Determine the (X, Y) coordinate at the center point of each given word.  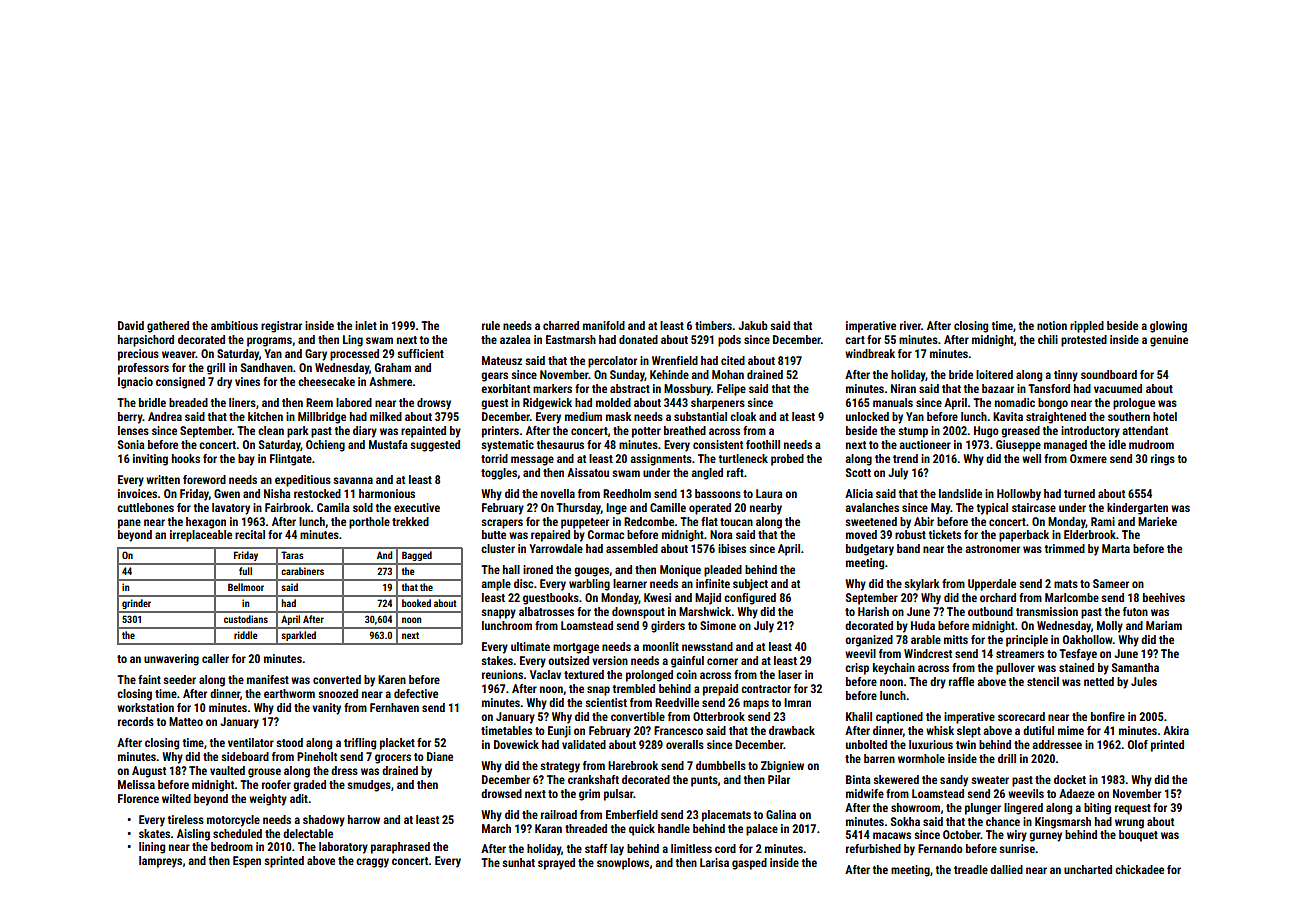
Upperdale (992, 585)
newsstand (707, 646)
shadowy (324, 821)
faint (149, 679)
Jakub (753, 325)
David (131, 325)
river (910, 325)
